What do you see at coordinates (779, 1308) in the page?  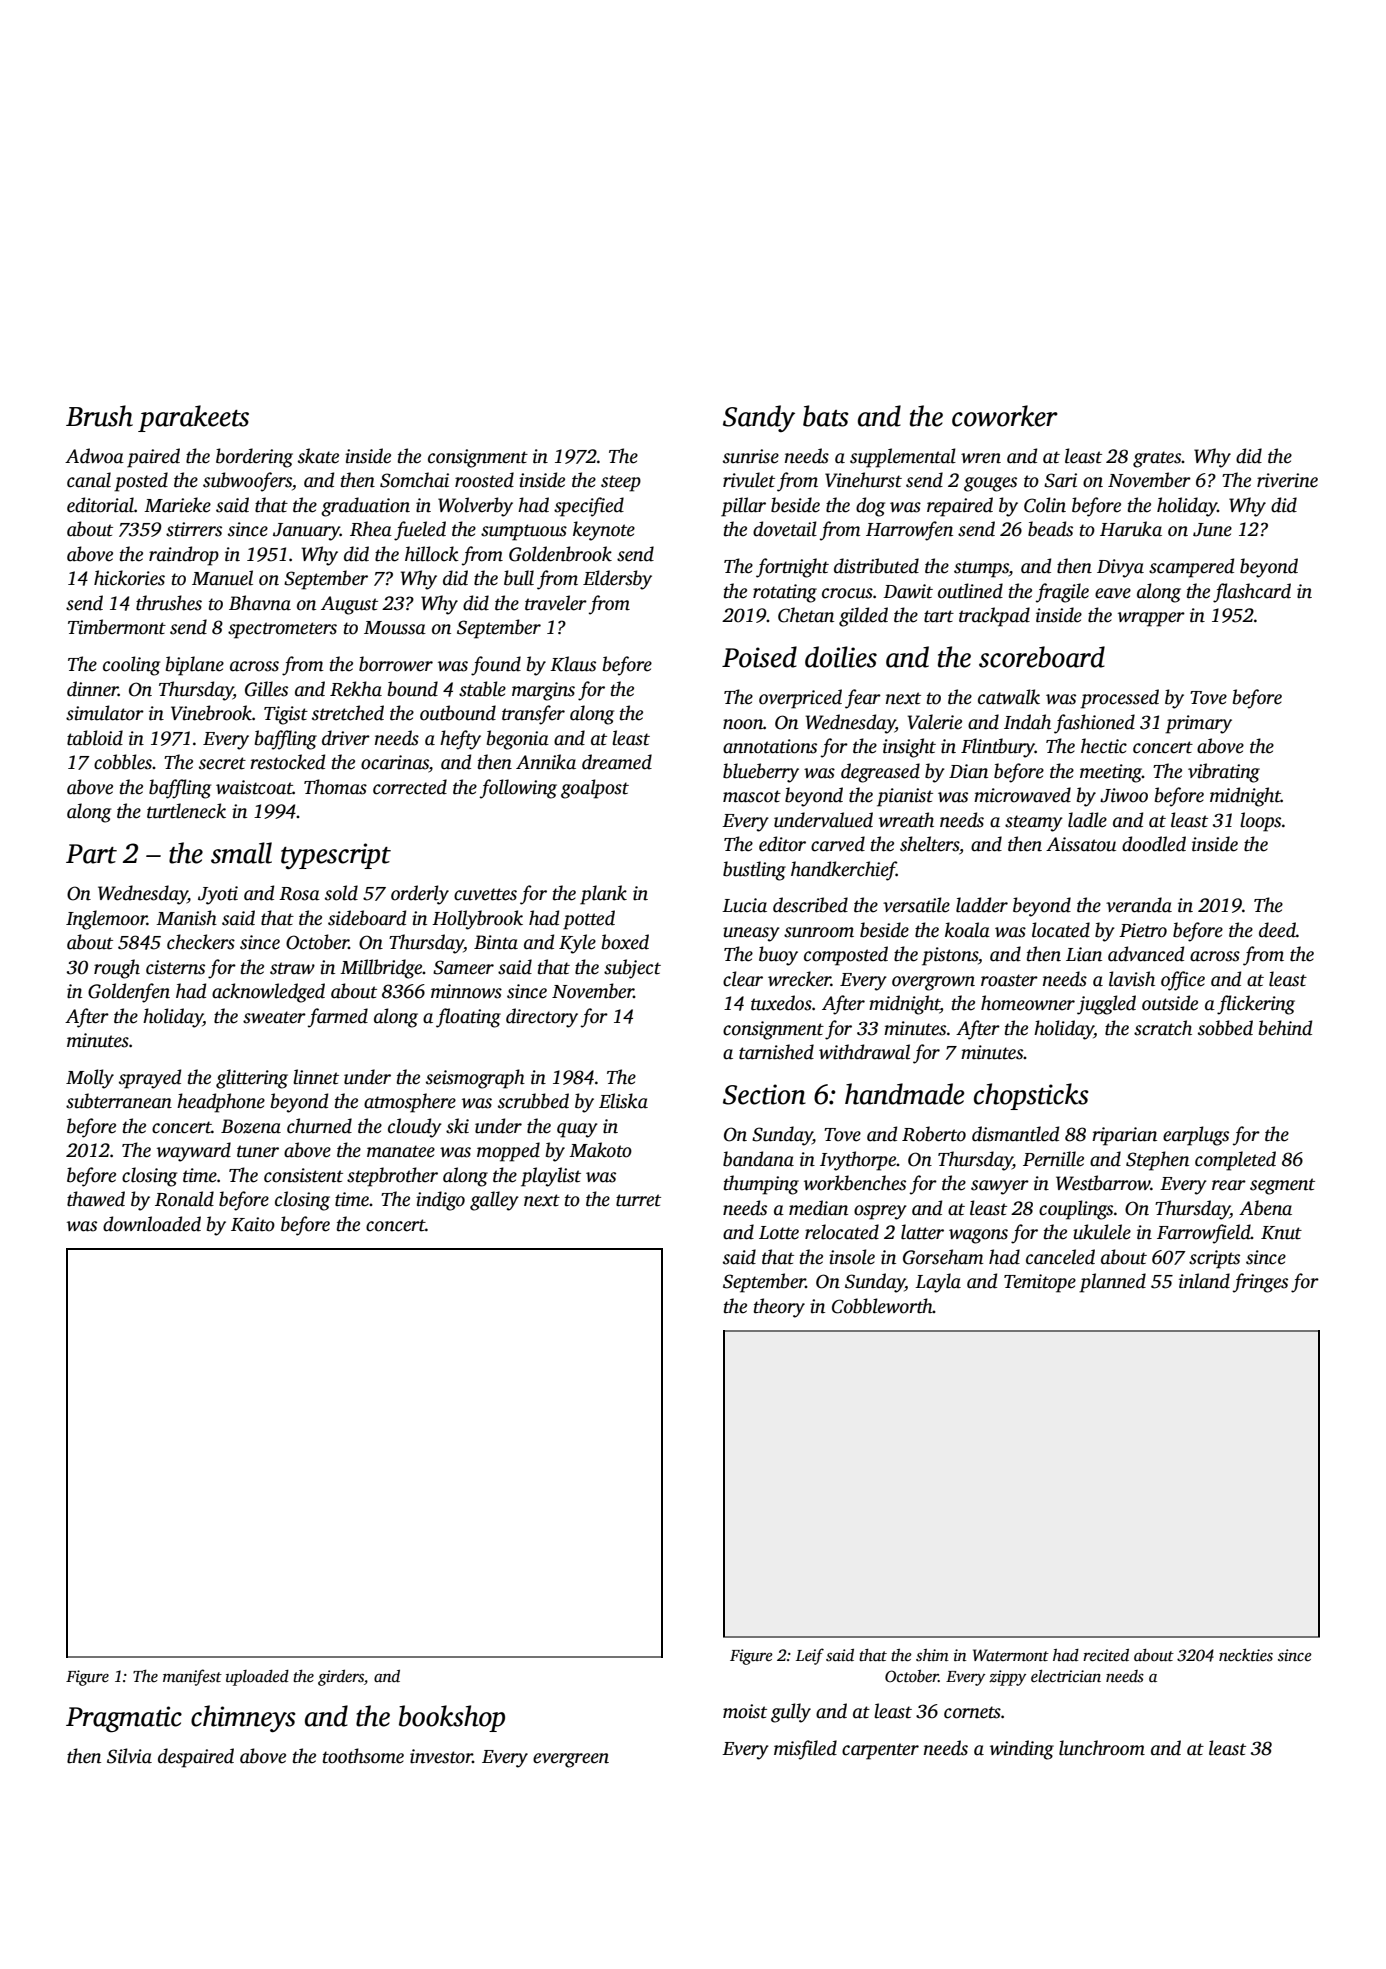 I see `theory` at bounding box center [779, 1308].
